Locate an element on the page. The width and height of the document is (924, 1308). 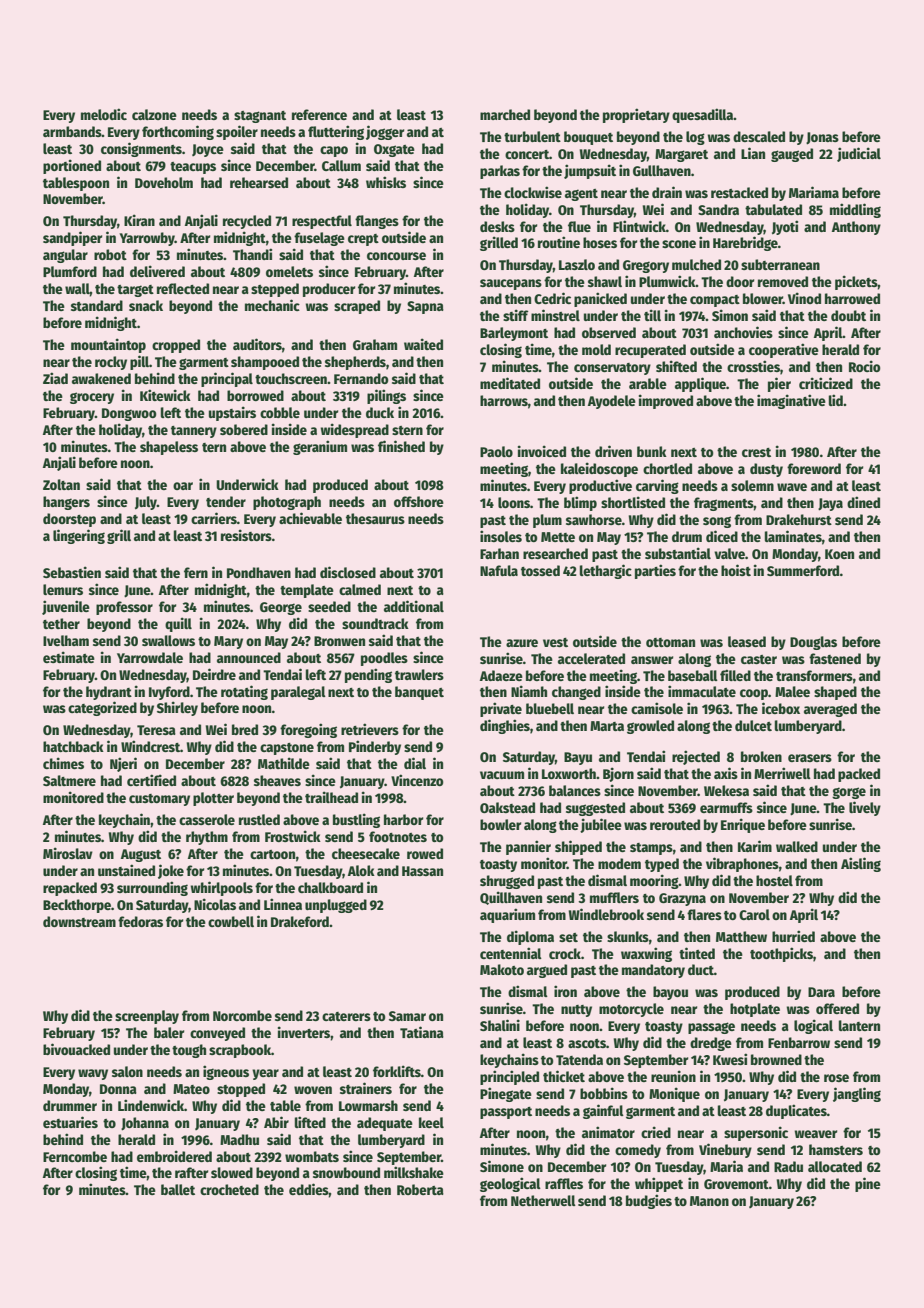
Cedric is located at coordinates (552, 298).
